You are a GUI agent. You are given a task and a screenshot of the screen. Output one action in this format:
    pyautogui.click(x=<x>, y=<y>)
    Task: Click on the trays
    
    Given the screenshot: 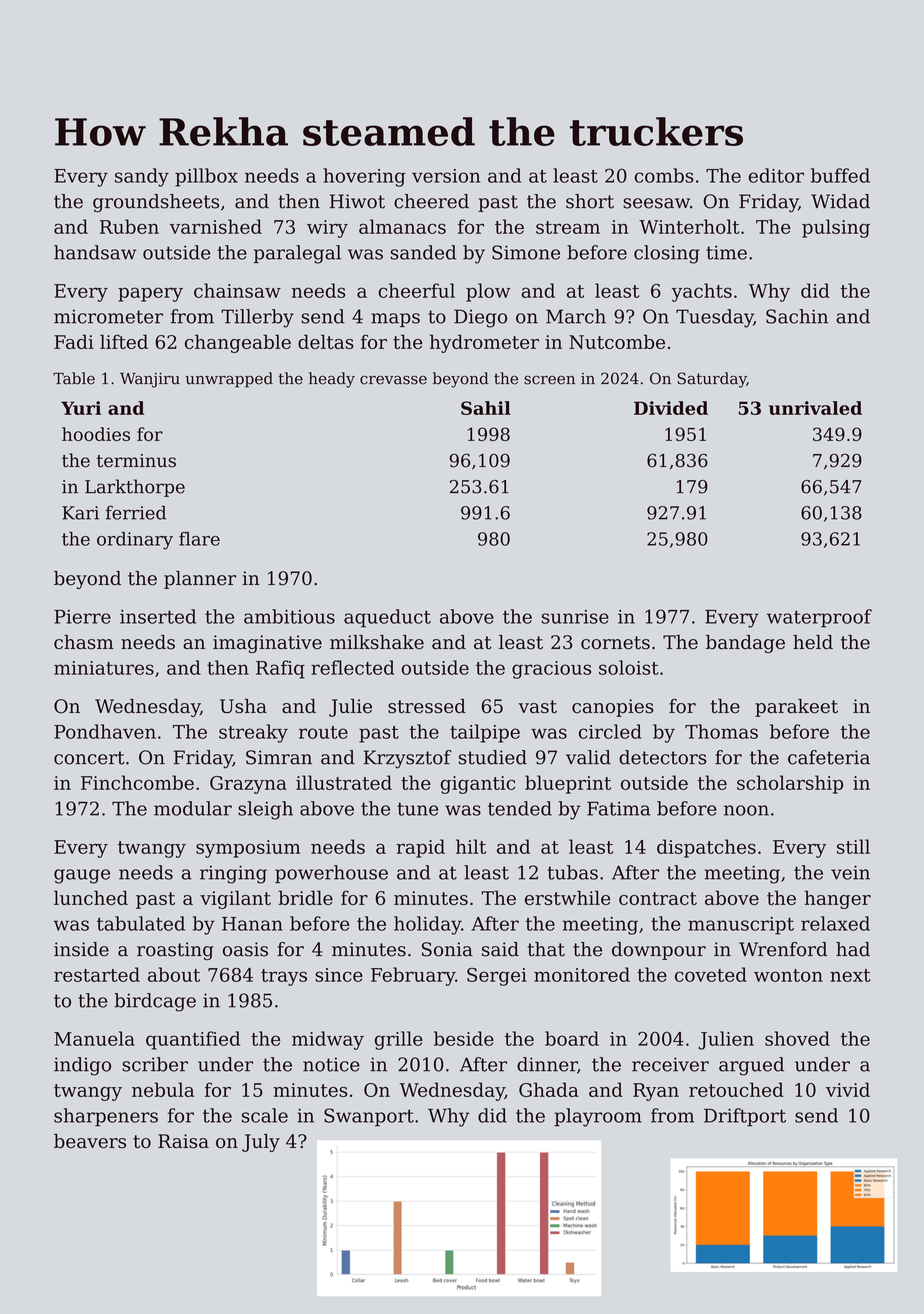 What is the action you would take?
    pyautogui.click(x=284, y=977)
